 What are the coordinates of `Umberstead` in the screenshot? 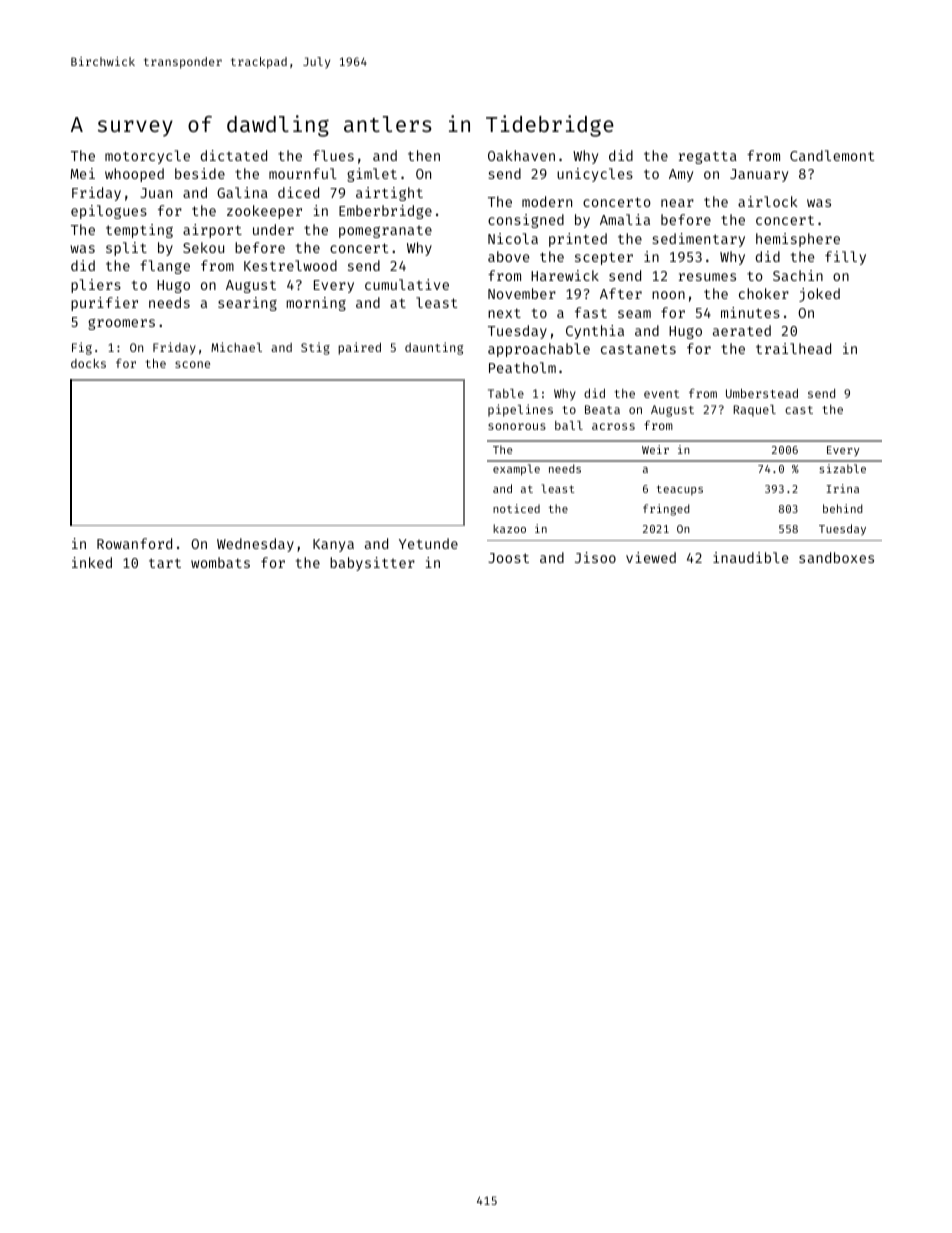 It's located at (762, 393).
